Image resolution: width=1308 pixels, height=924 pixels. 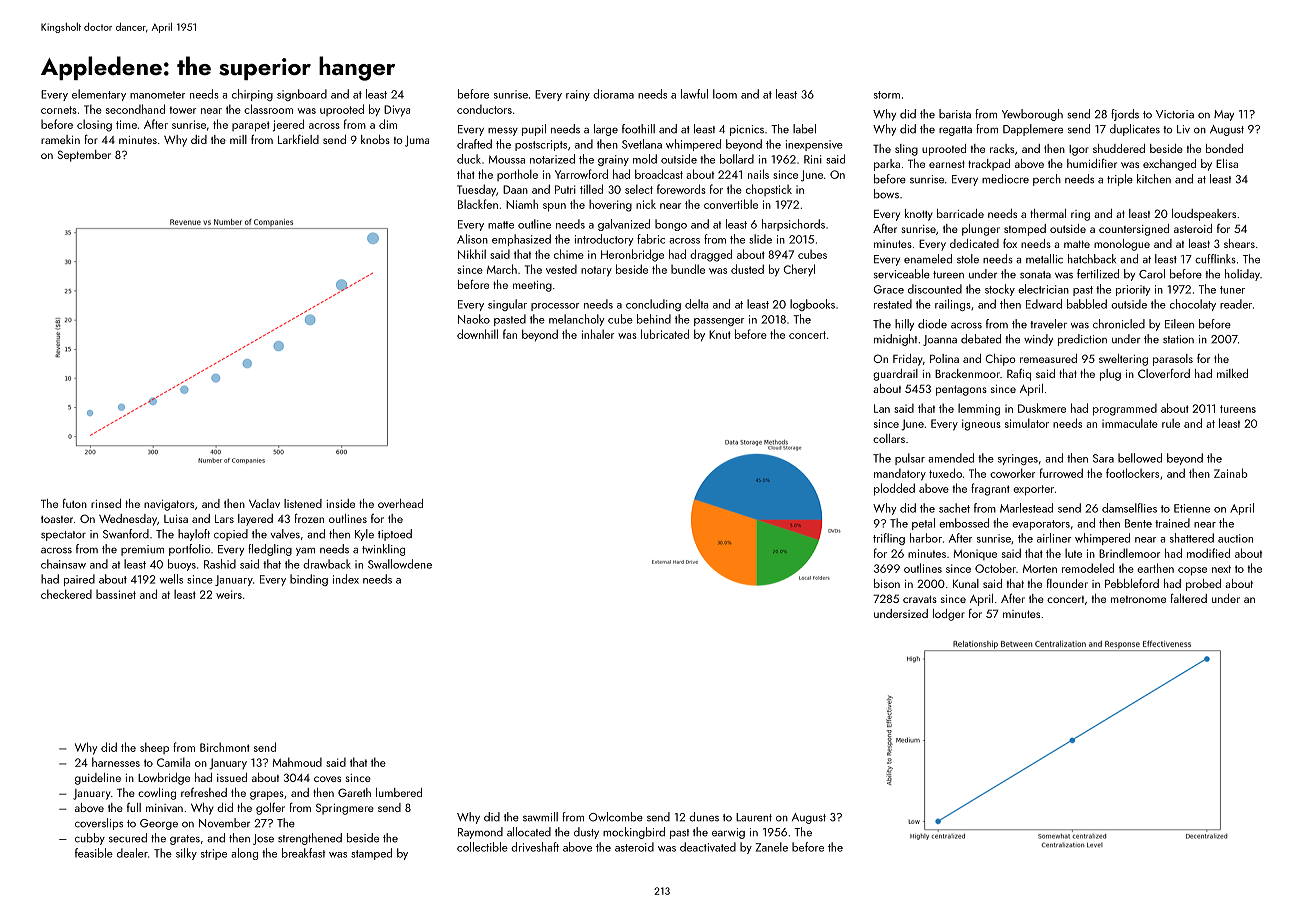 I want to click on Zainab, so click(x=1231, y=473).
